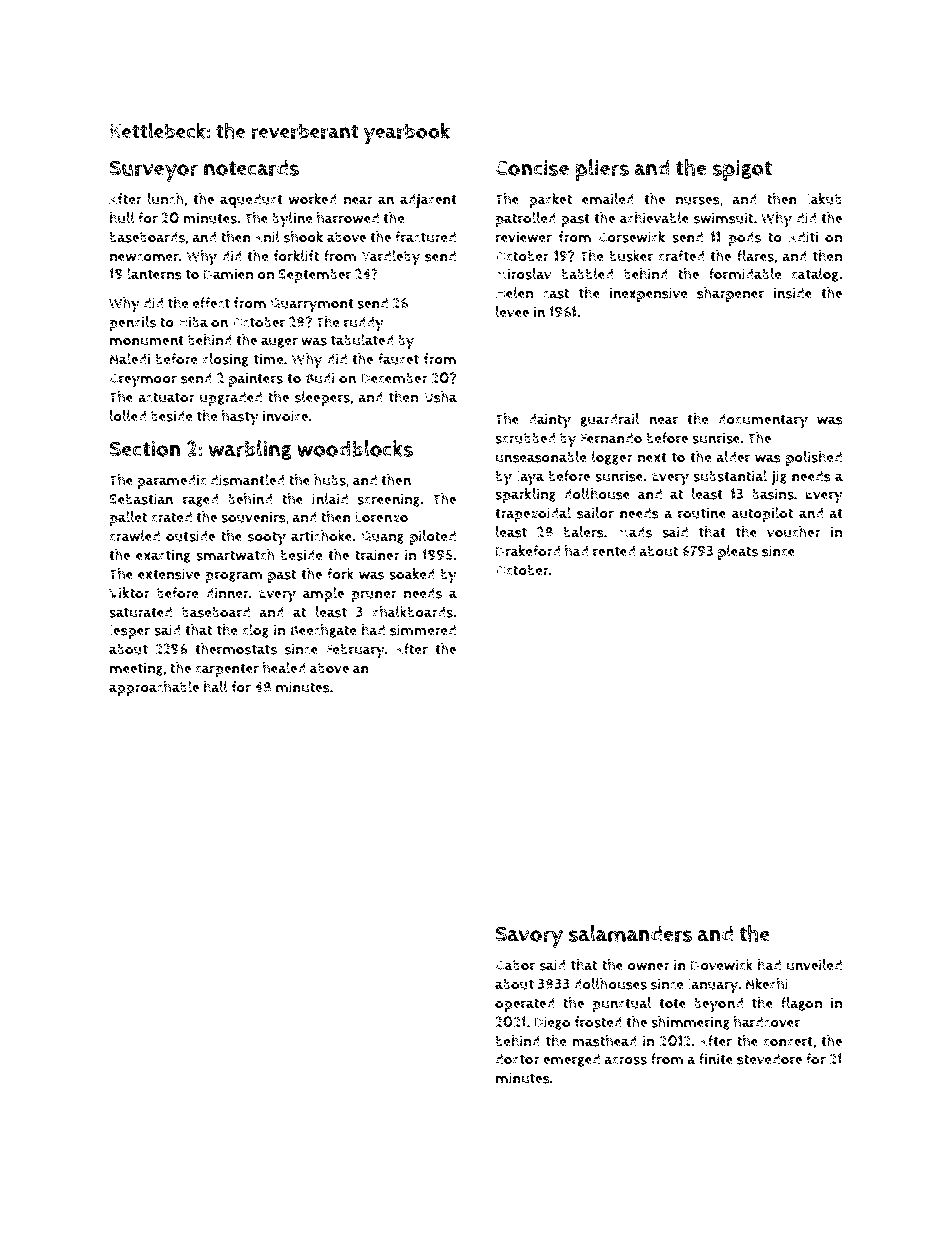 The width and height of the screenshot is (952, 1233). Describe the element at coordinates (154, 688) in the screenshot. I see `approachable` at that location.
